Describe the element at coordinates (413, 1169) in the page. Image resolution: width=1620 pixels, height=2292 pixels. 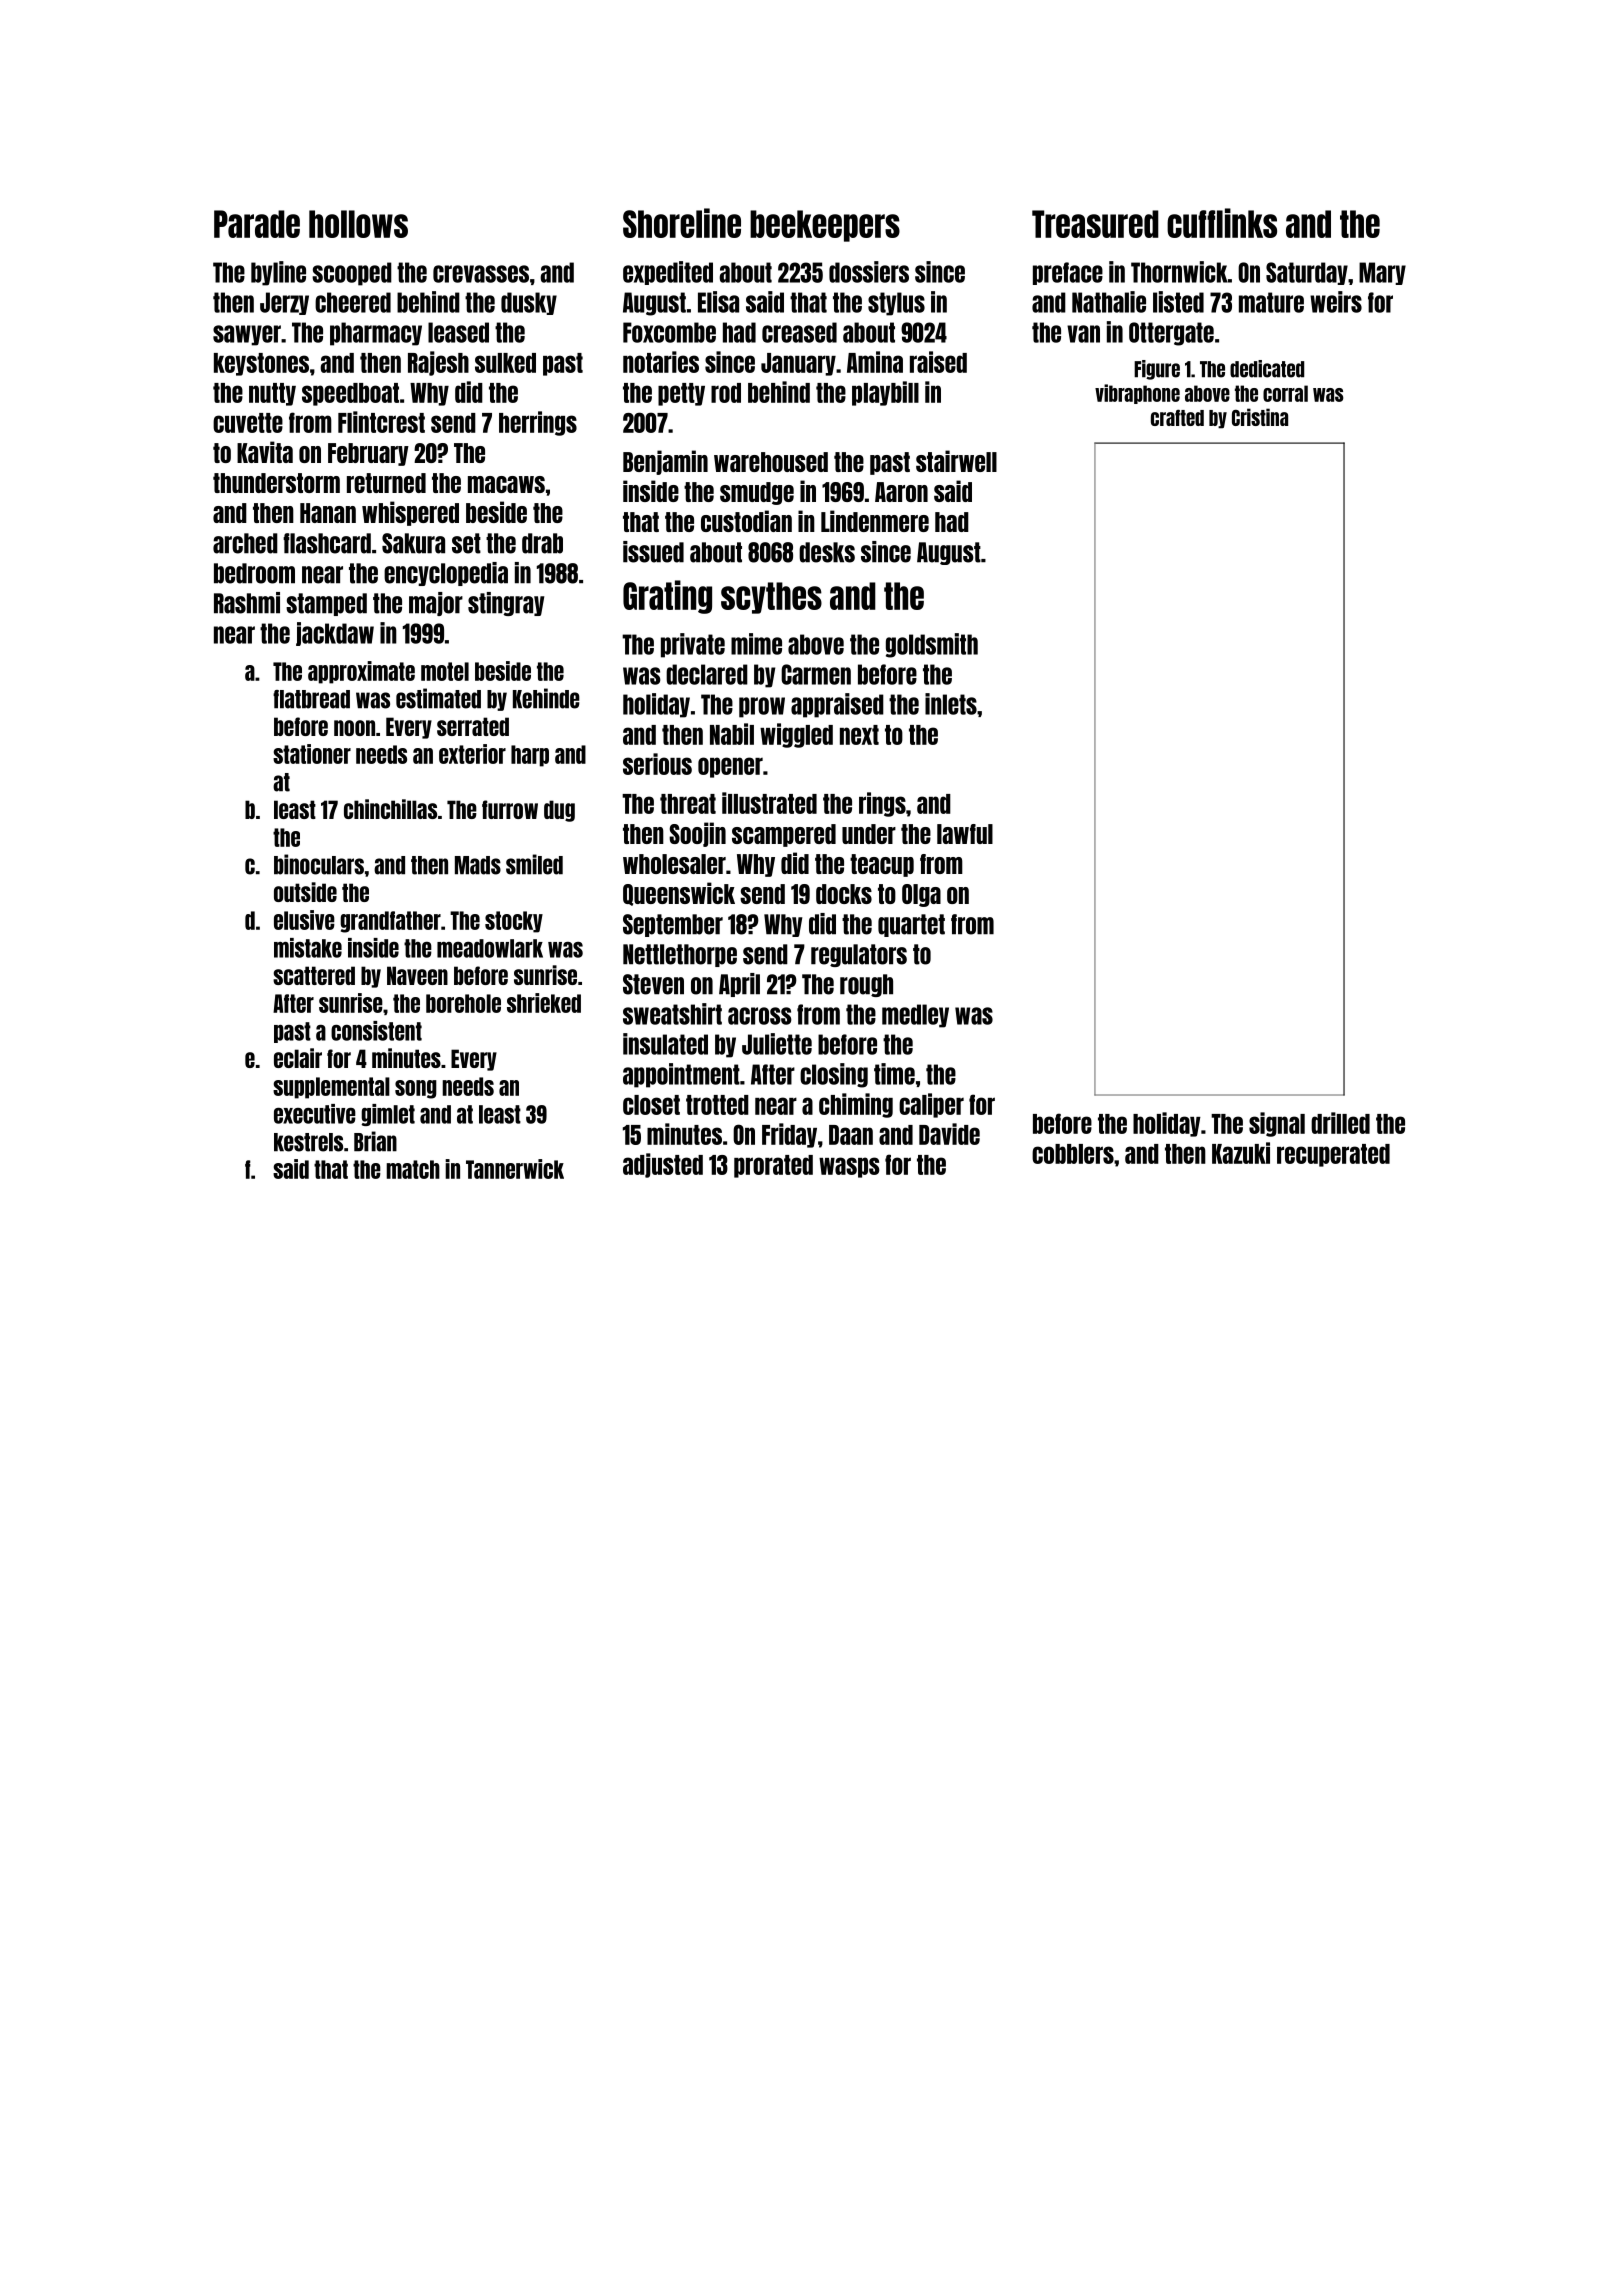
I see `match` at that location.
